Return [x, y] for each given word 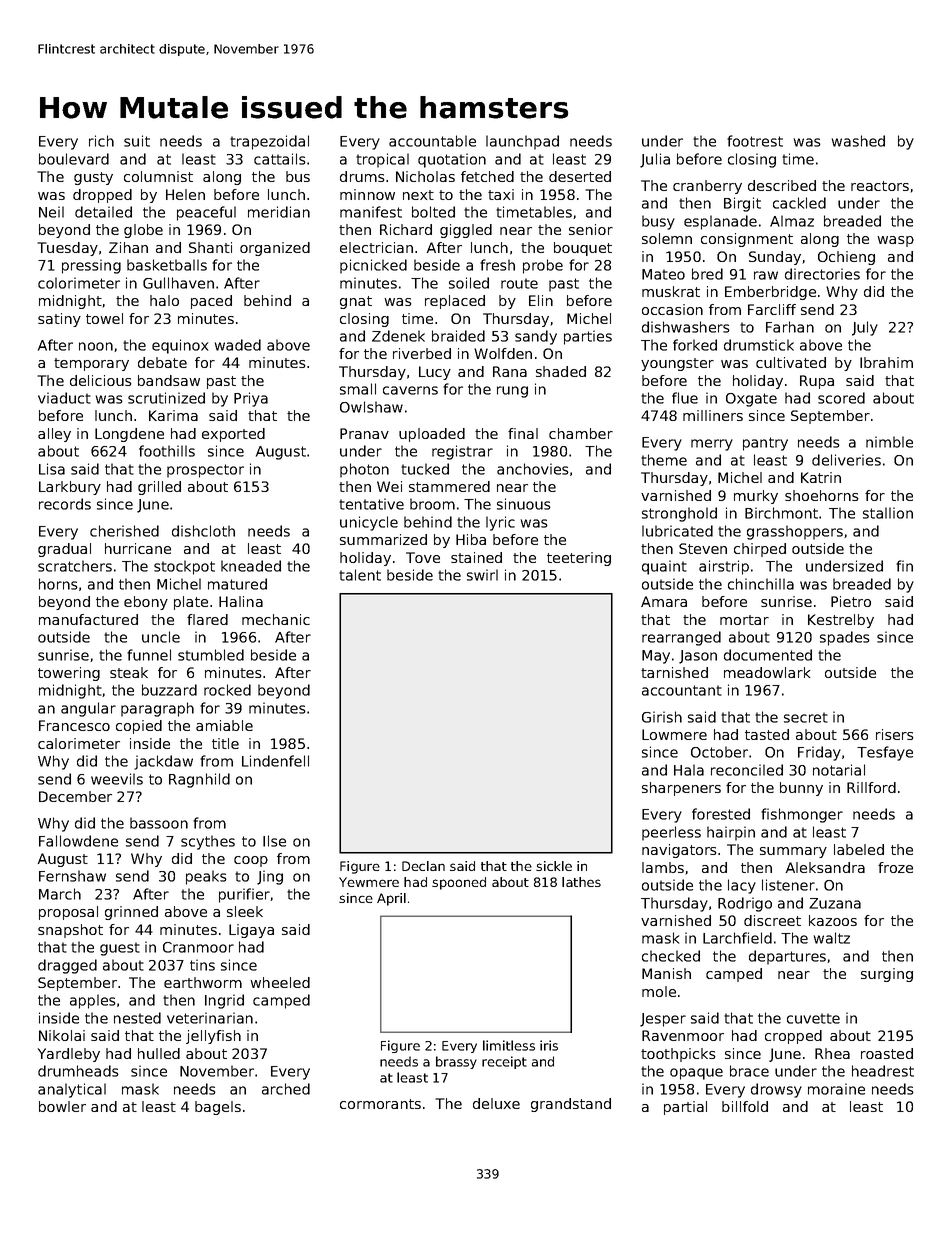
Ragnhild [199, 780]
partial [685, 1108]
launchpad [522, 142]
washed [858, 141]
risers [895, 734]
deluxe [496, 1103]
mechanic [276, 619]
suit [137, 141]
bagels [218, 1108]
